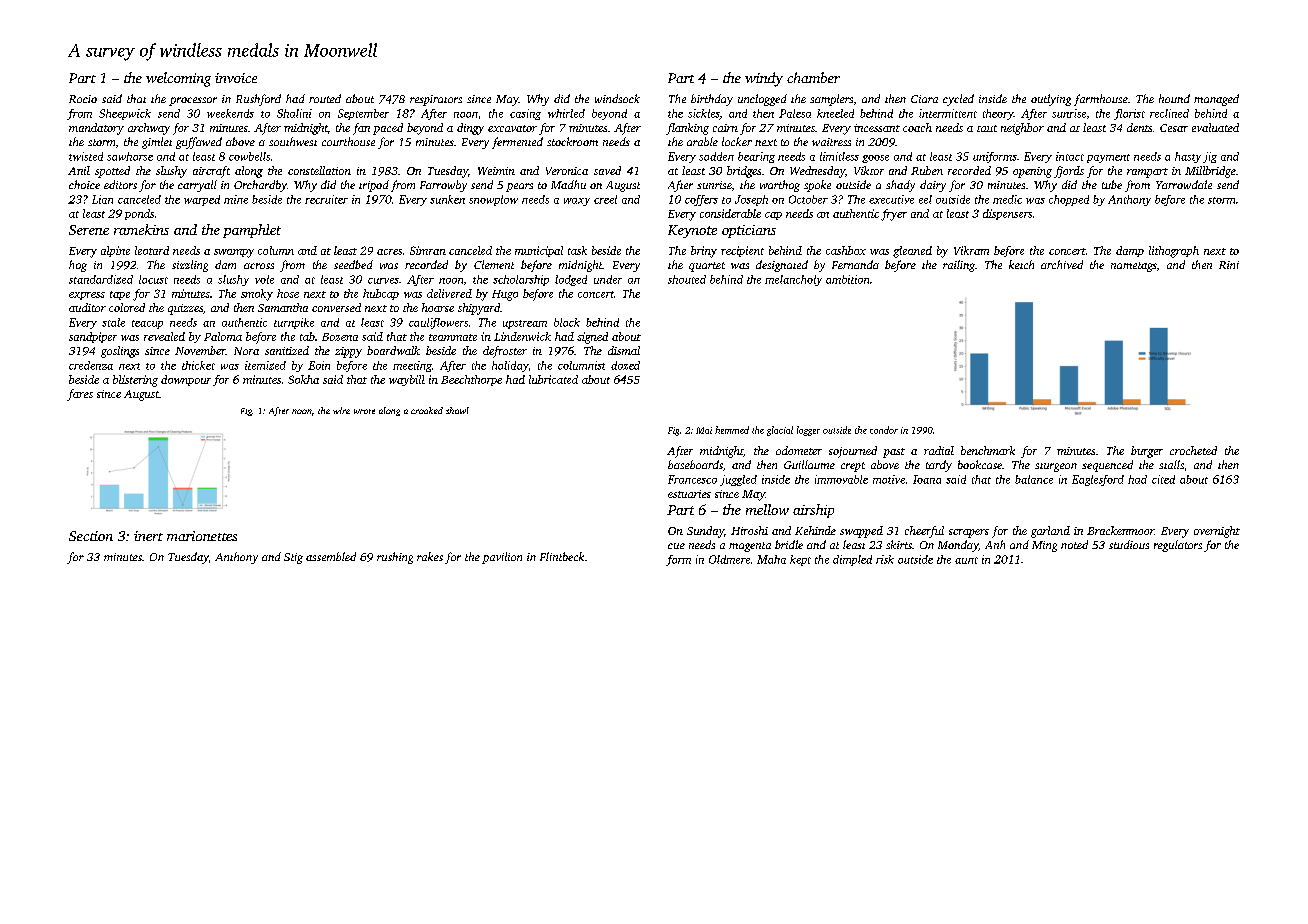  What do you see at coordinates (1147, 452) in the image?
I see `burger` at bounding box center [1147, 452].
